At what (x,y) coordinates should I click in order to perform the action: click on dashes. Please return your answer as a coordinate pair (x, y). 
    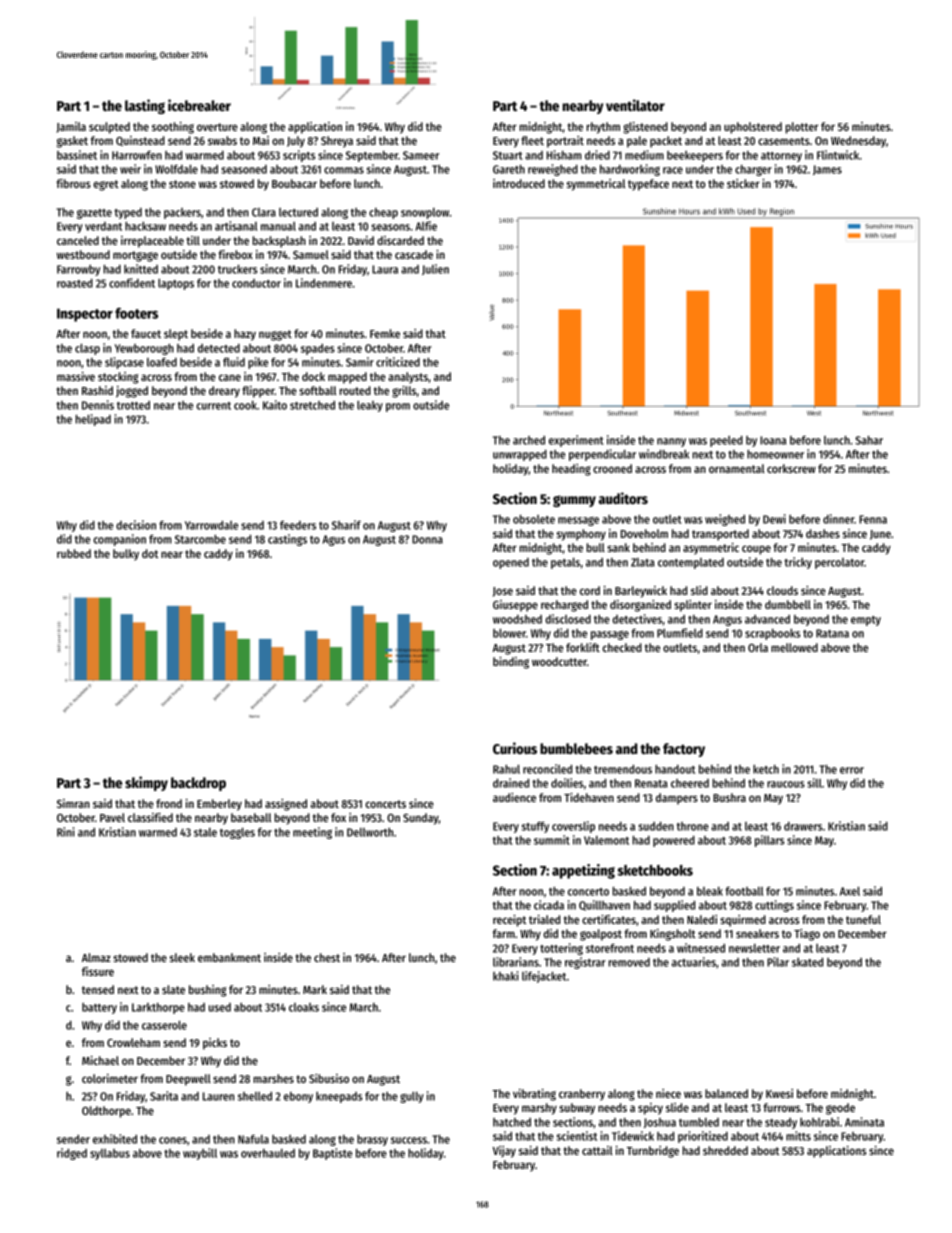
    Looking at the image, I should click on (823, 533).
